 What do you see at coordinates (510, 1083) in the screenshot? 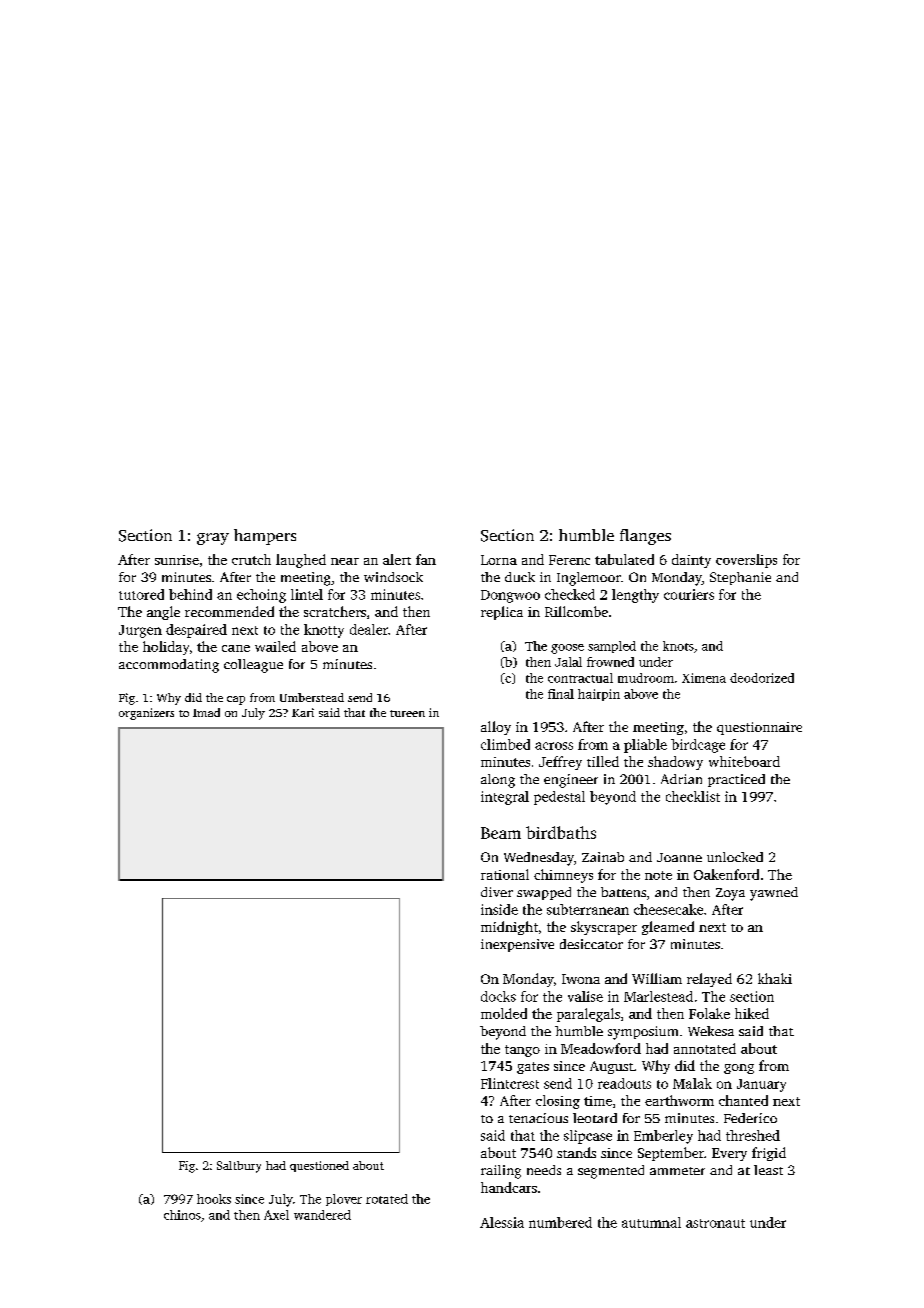
I see `Flintcrest` at bounding box center [510, 1083].
